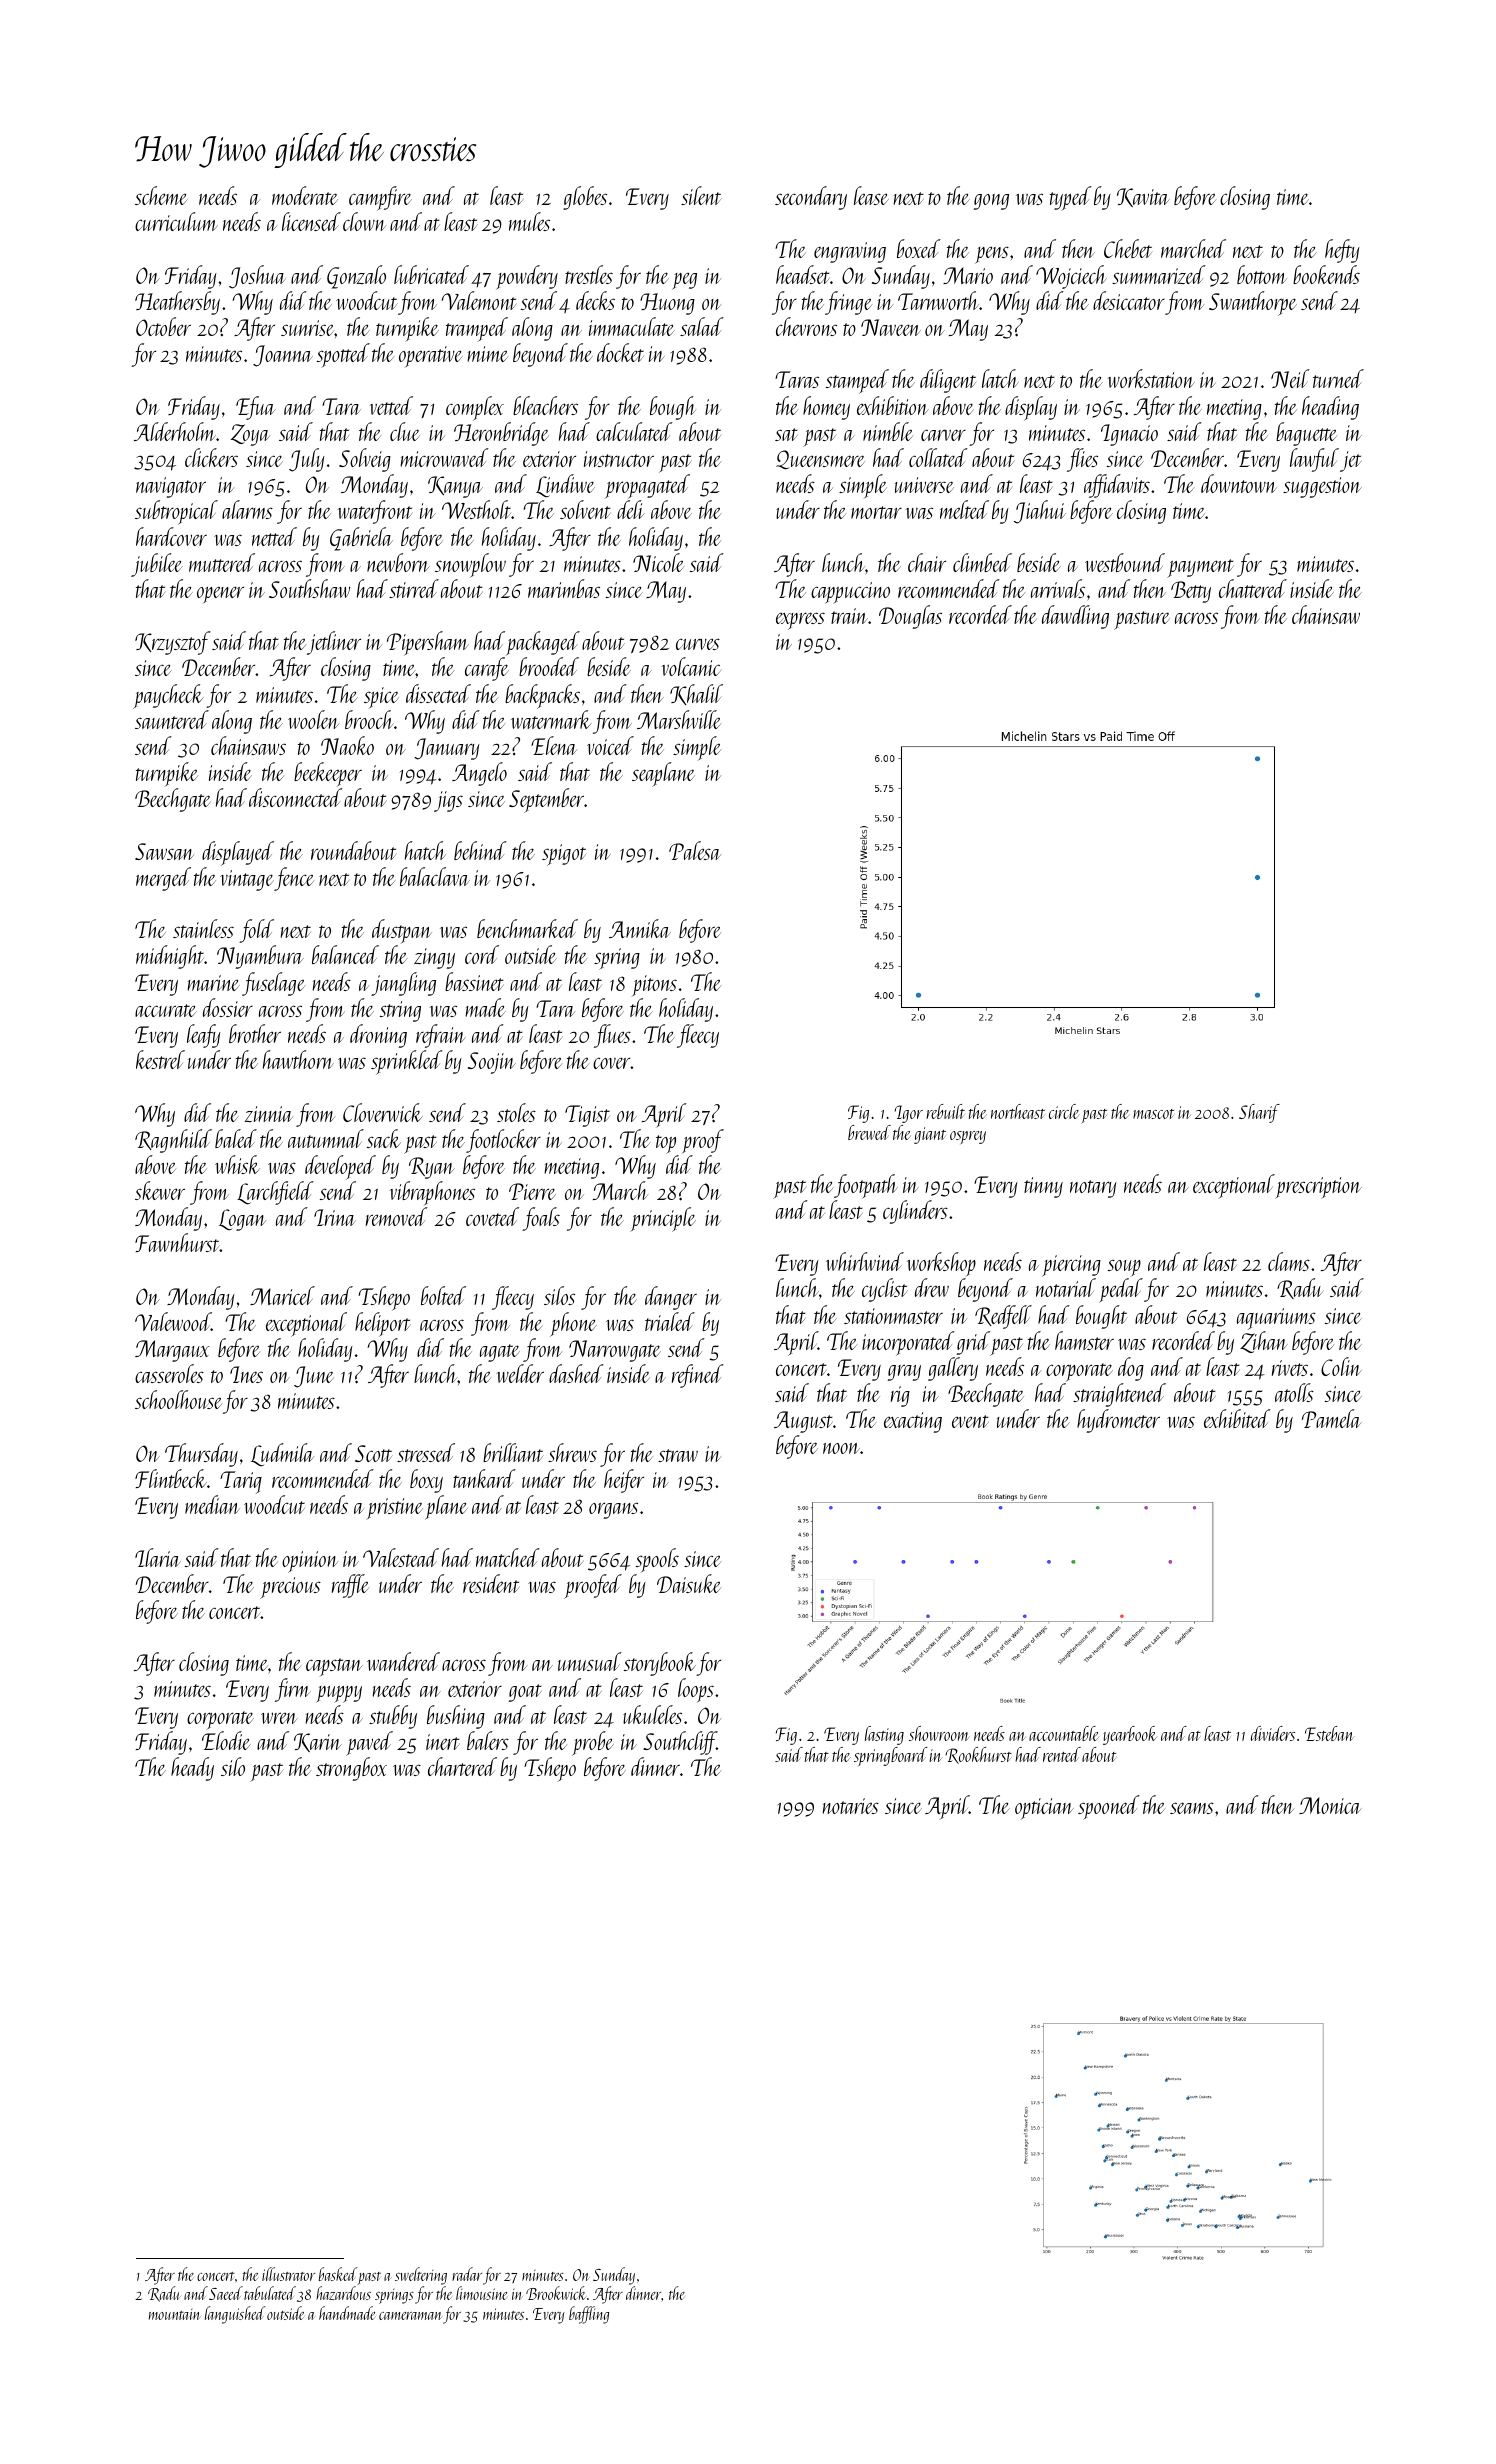 This page has height=2464, width=1496. What do you see at coordinates (158, 1557) in the page?
I see `Ilaria` at bounding box center [158, 1557].
